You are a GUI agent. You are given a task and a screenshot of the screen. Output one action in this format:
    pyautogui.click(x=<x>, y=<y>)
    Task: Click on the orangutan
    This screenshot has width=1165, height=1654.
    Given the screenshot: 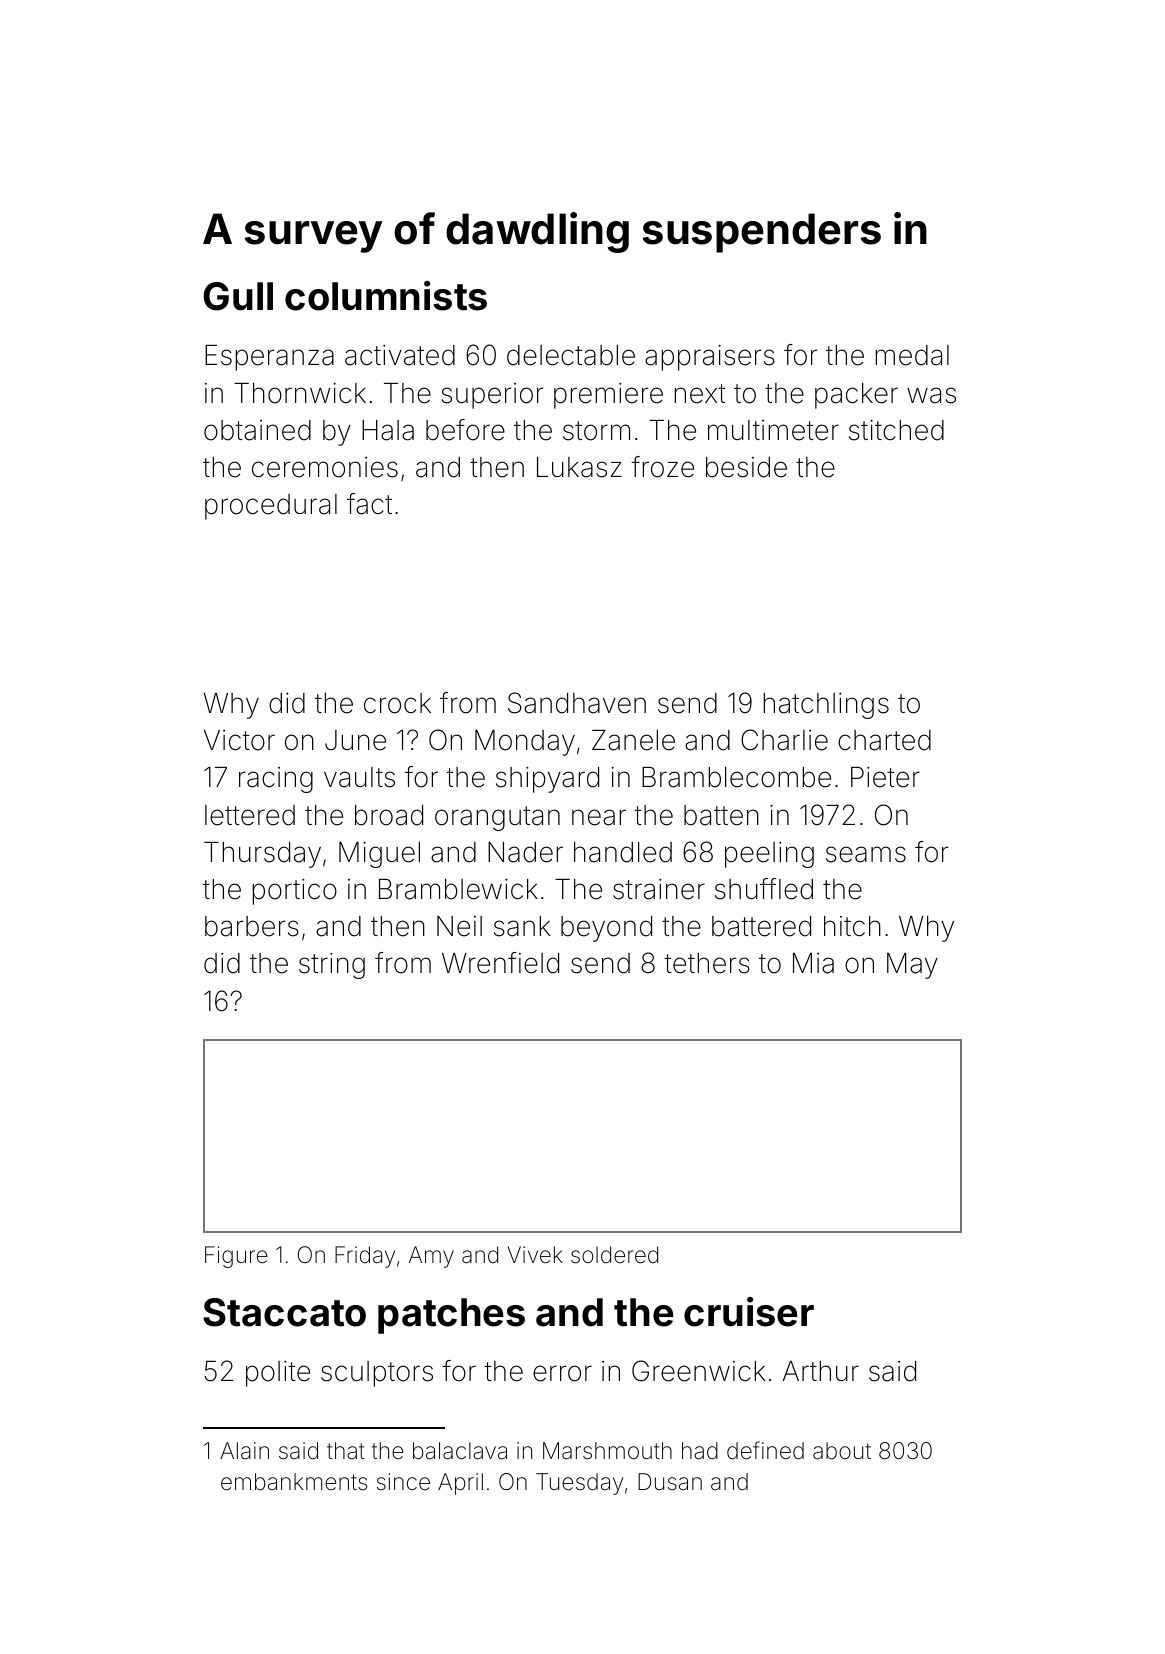 What is the action you would take?
    pyautogui.click(x=497, y=818)
